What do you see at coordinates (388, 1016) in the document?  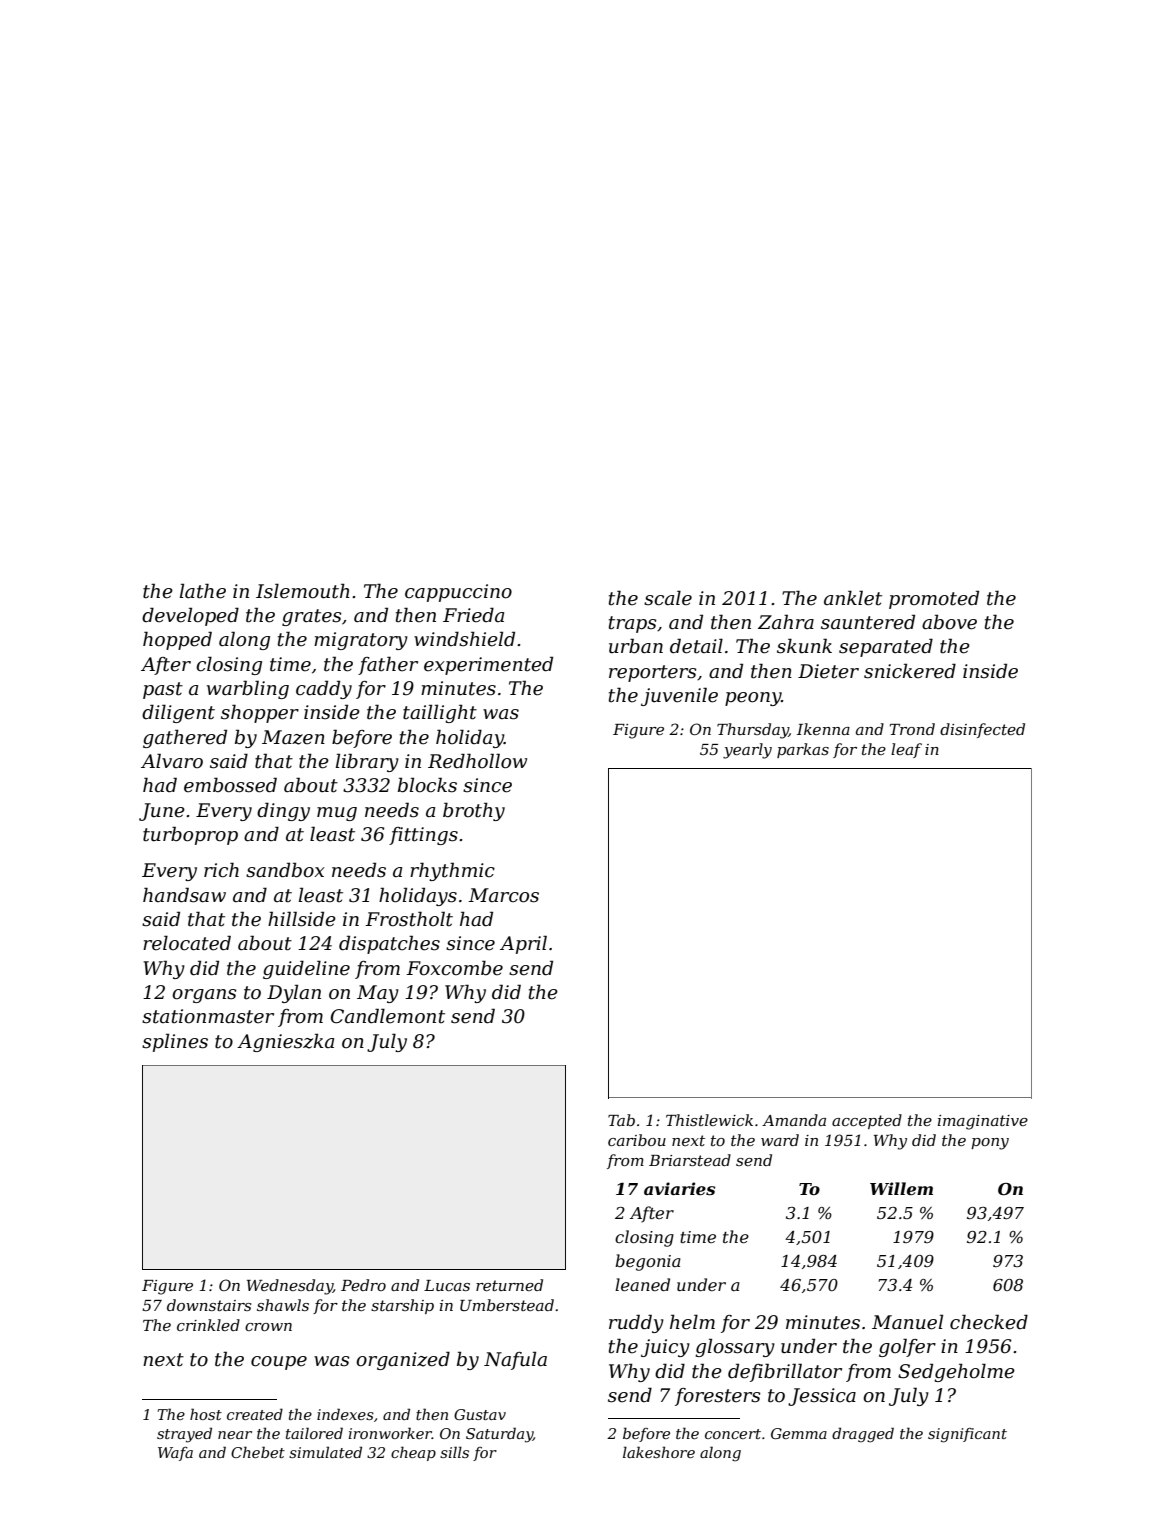 I see `Candlemont` at bounding box center [388, 1016].
